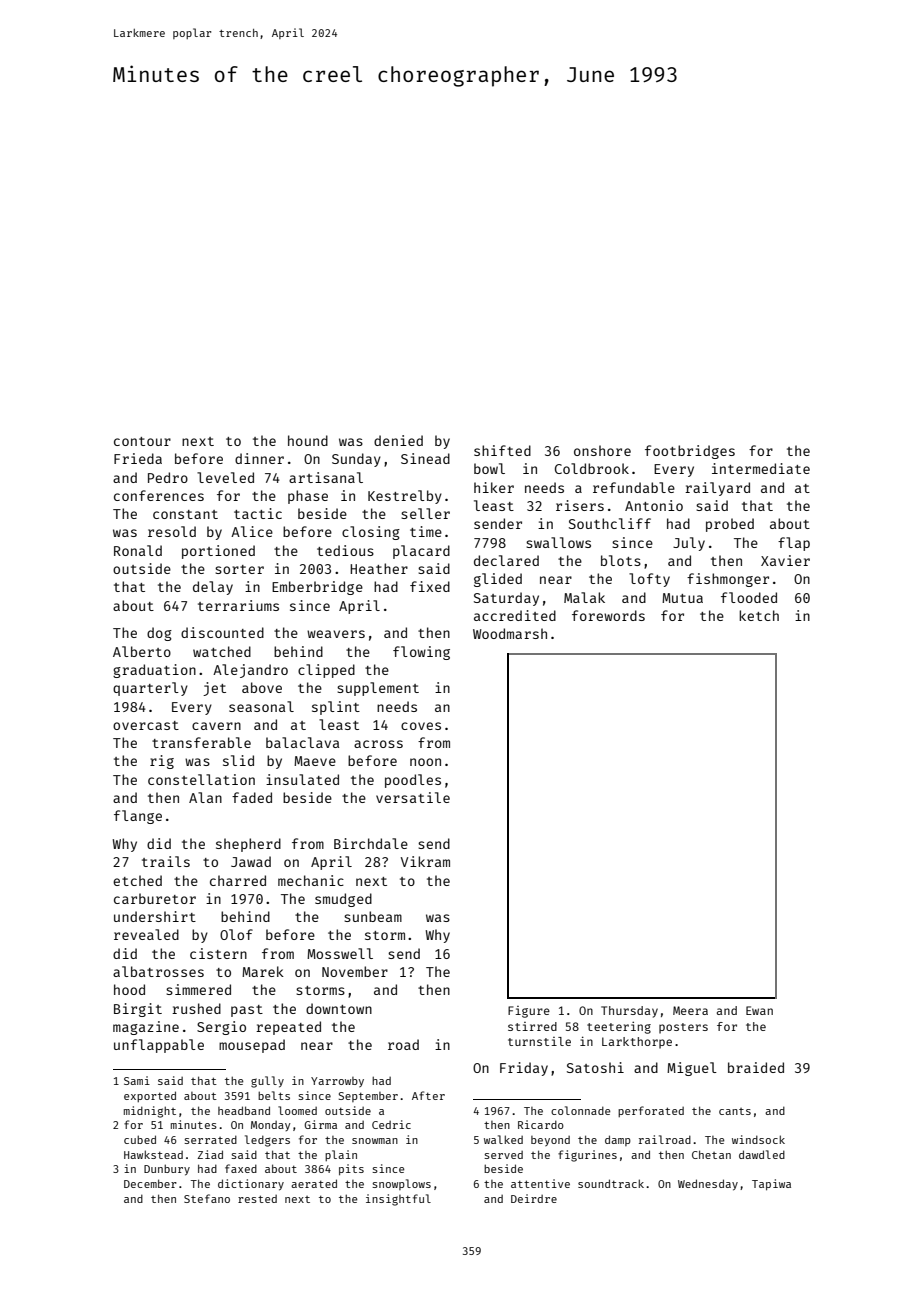  What do you see at coordinates (759, 1010) in the screenshot?
I see `Ewan` at bounding box center [759, 1010].
